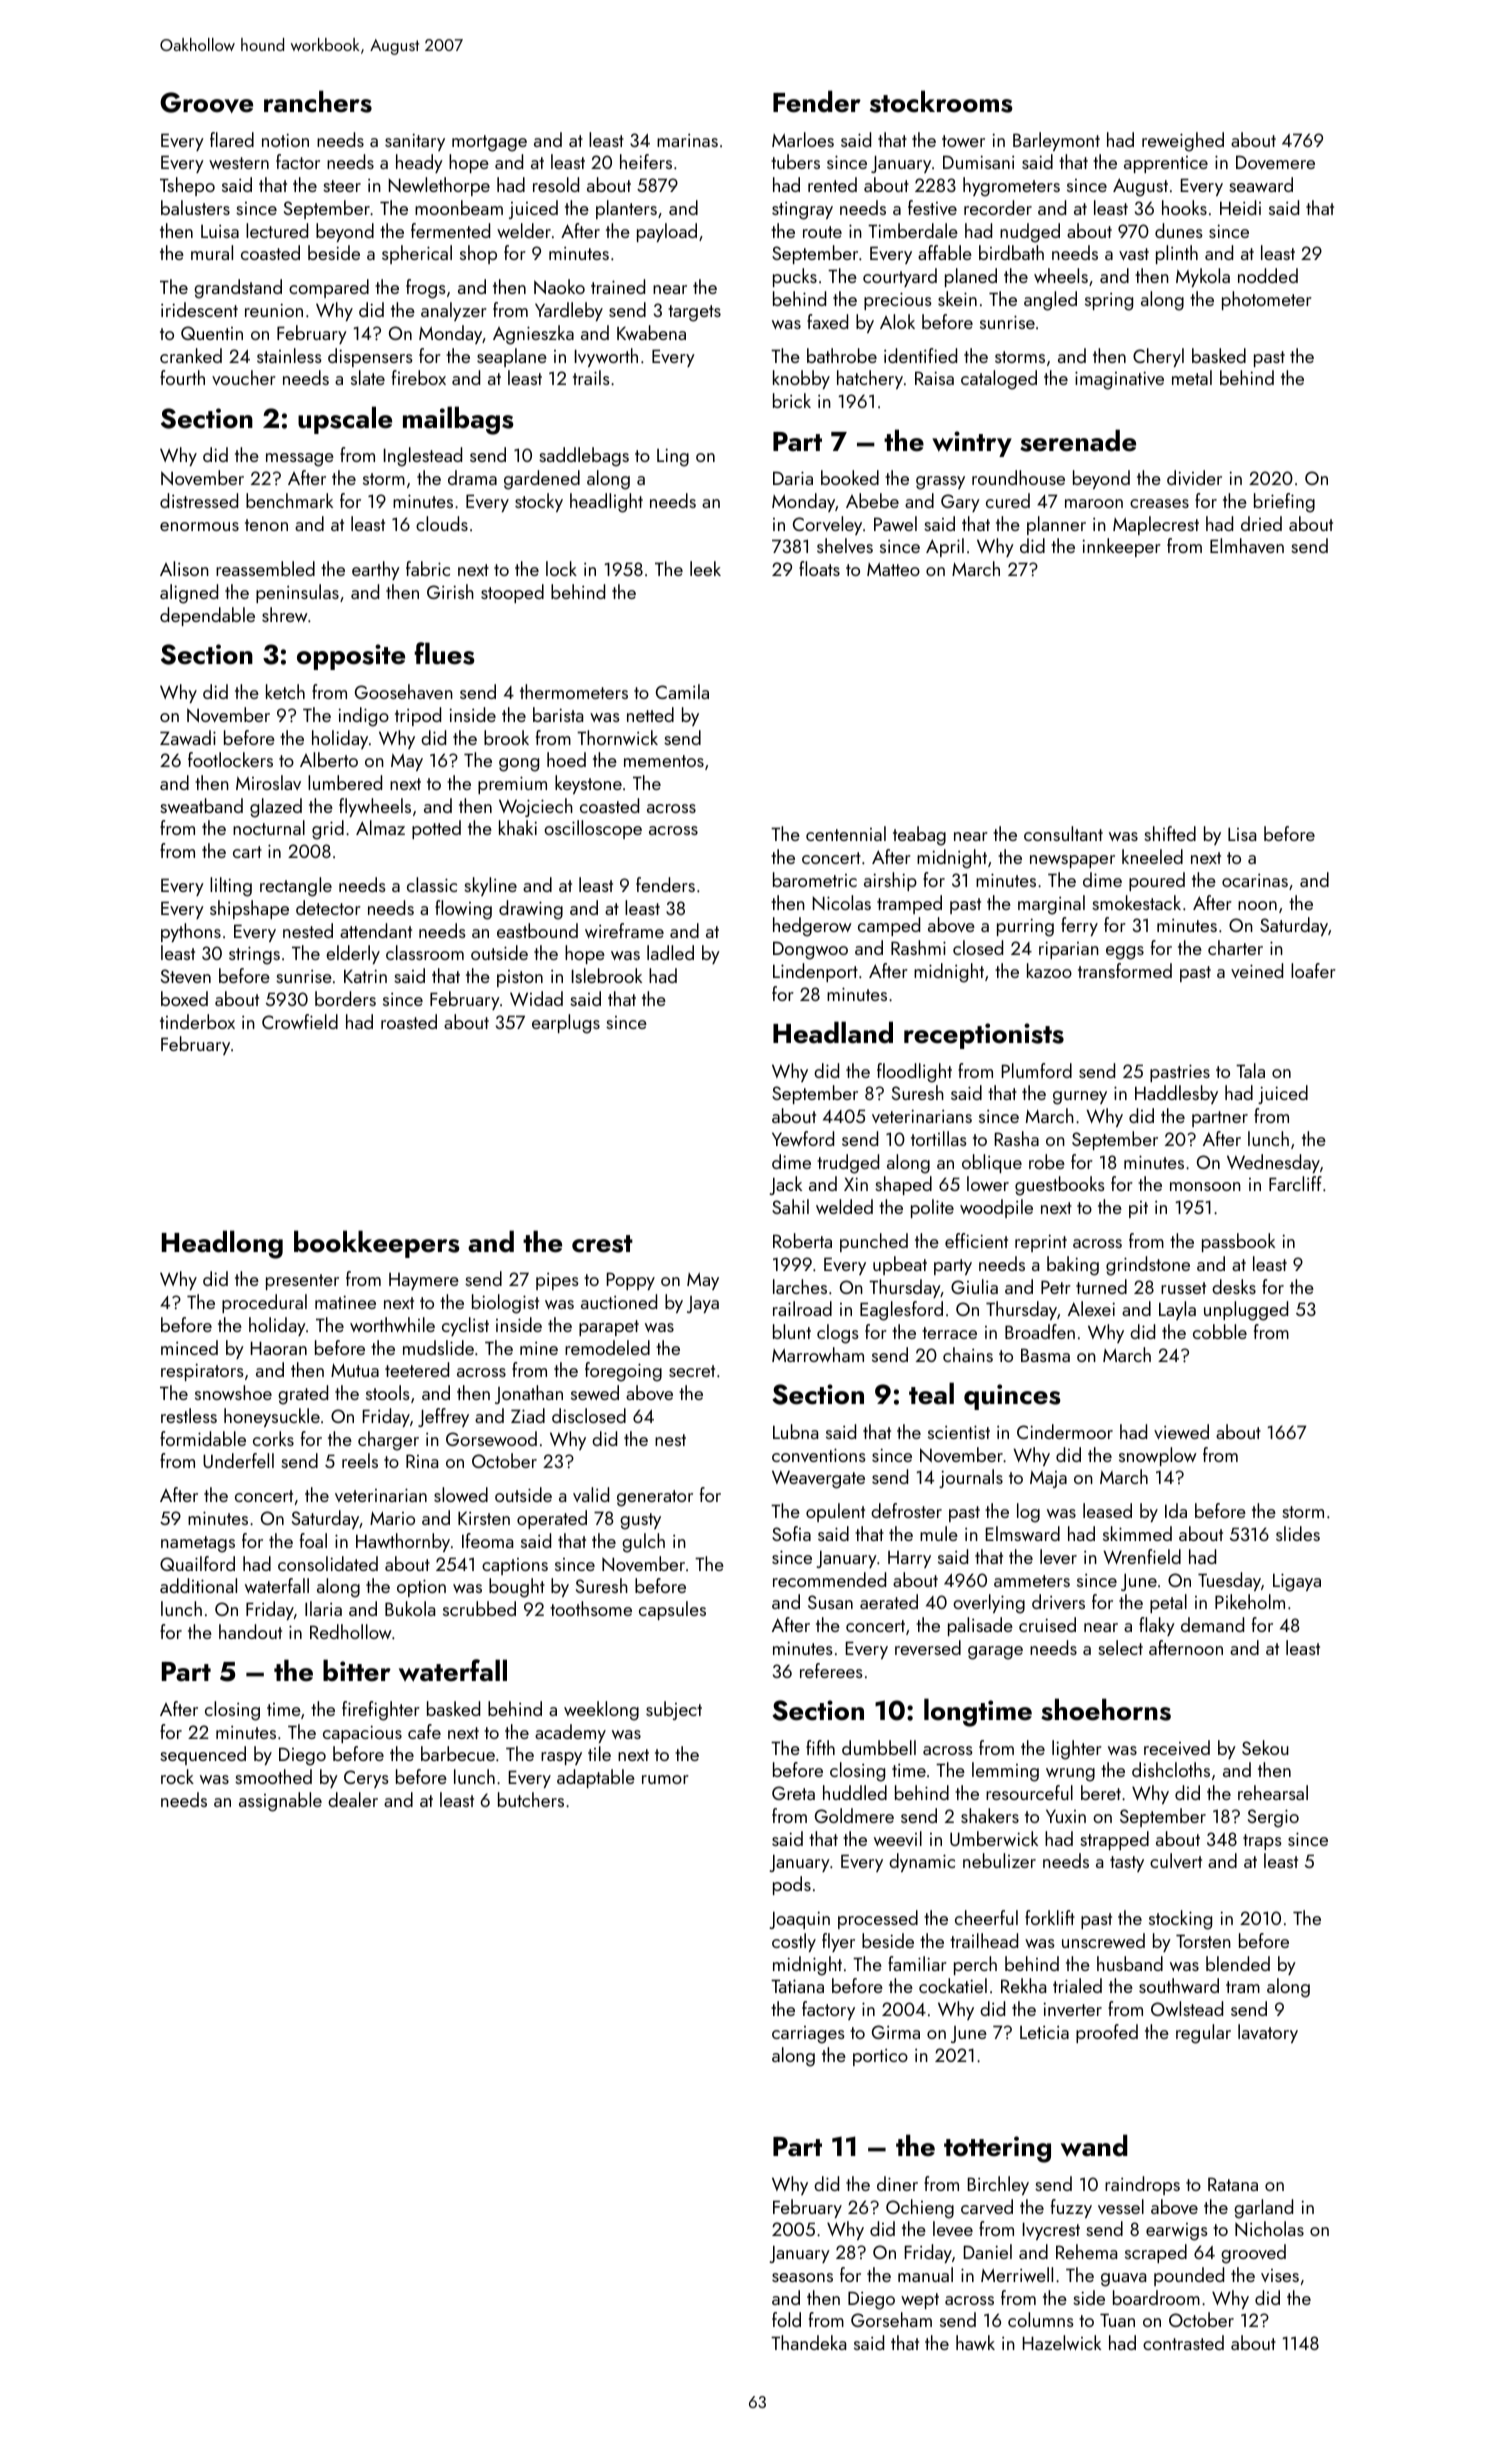 The height and width of the screenshot is (2464, 1496). I want to click on Jack, so click(785, 1185).
